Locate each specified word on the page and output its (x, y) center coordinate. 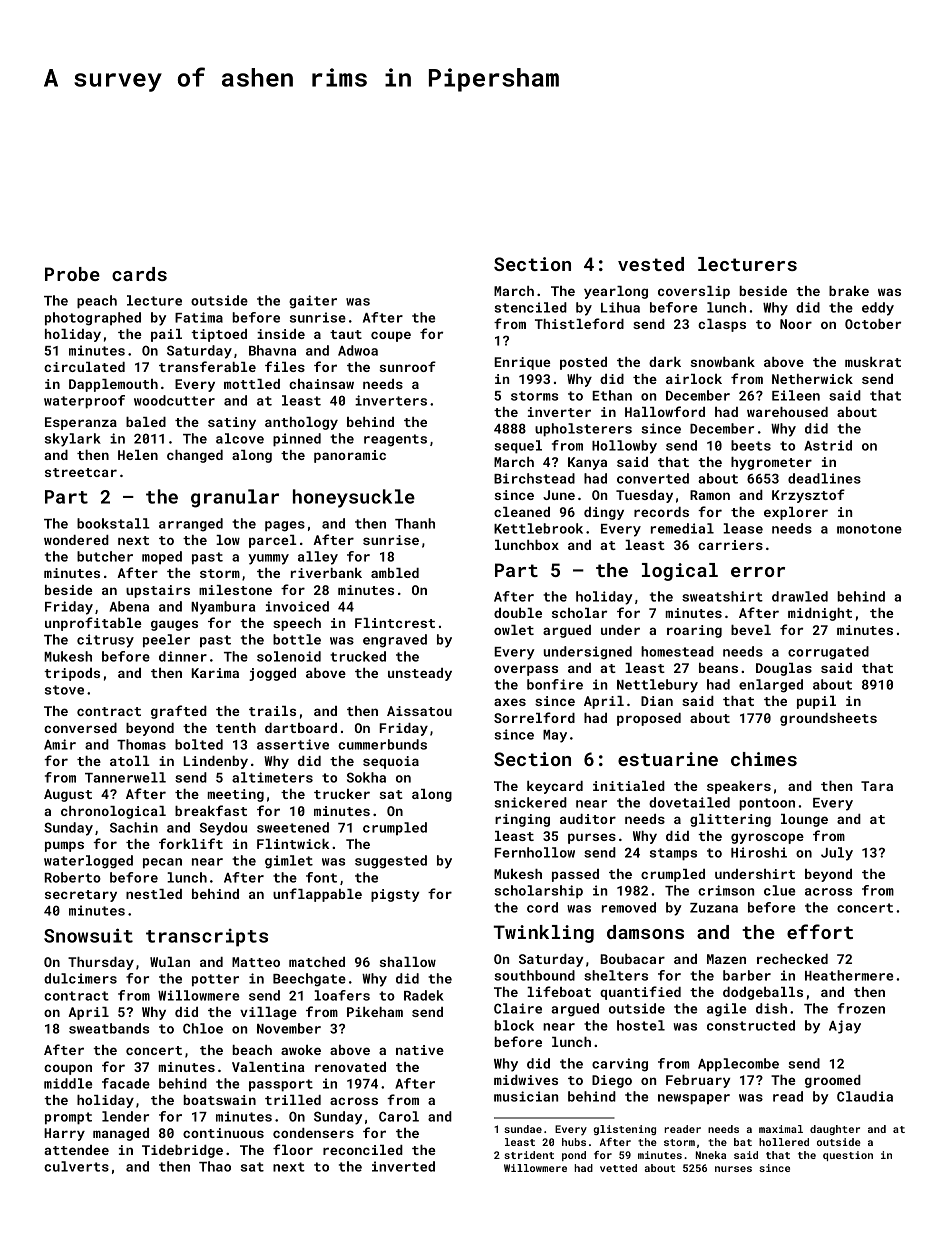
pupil (816, 702)
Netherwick (812, 379)
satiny (232, 423)
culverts (76, 1166)
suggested (391, 862)
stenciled (530, 307)
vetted (618, 1168)
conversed (80, 728)
